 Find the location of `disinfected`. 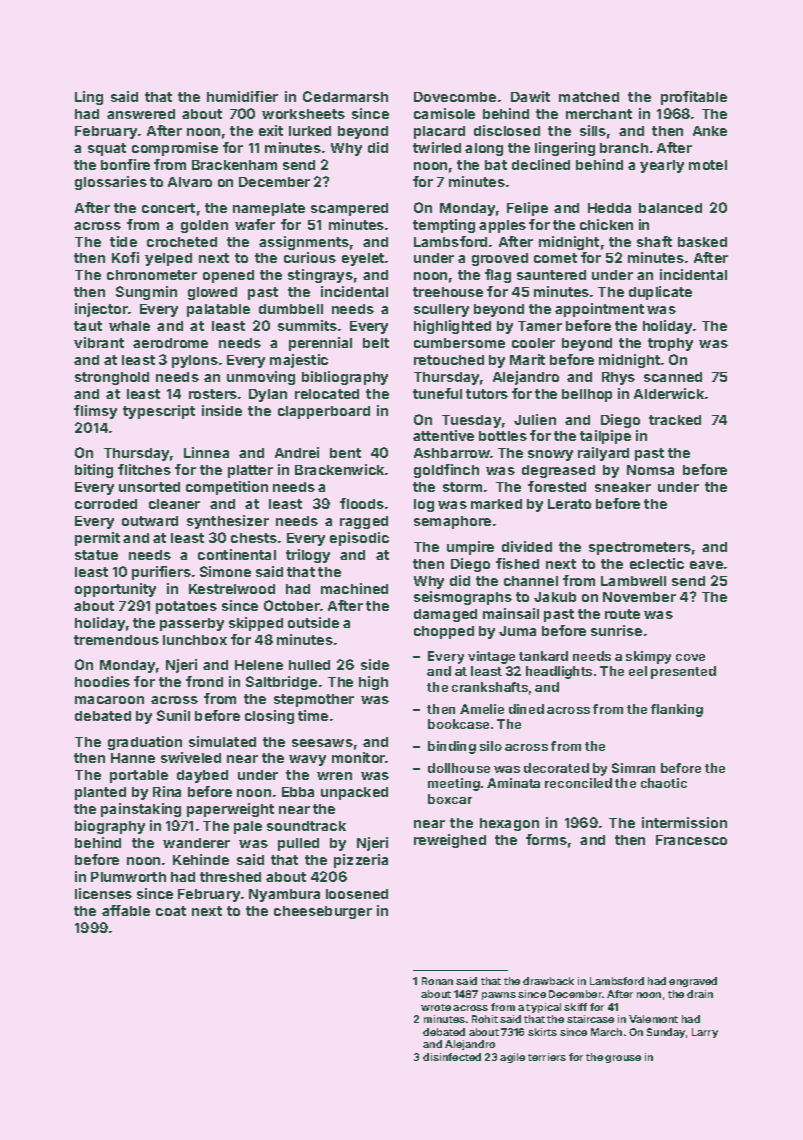

disinfected is located at coordinates (452, 1057).
